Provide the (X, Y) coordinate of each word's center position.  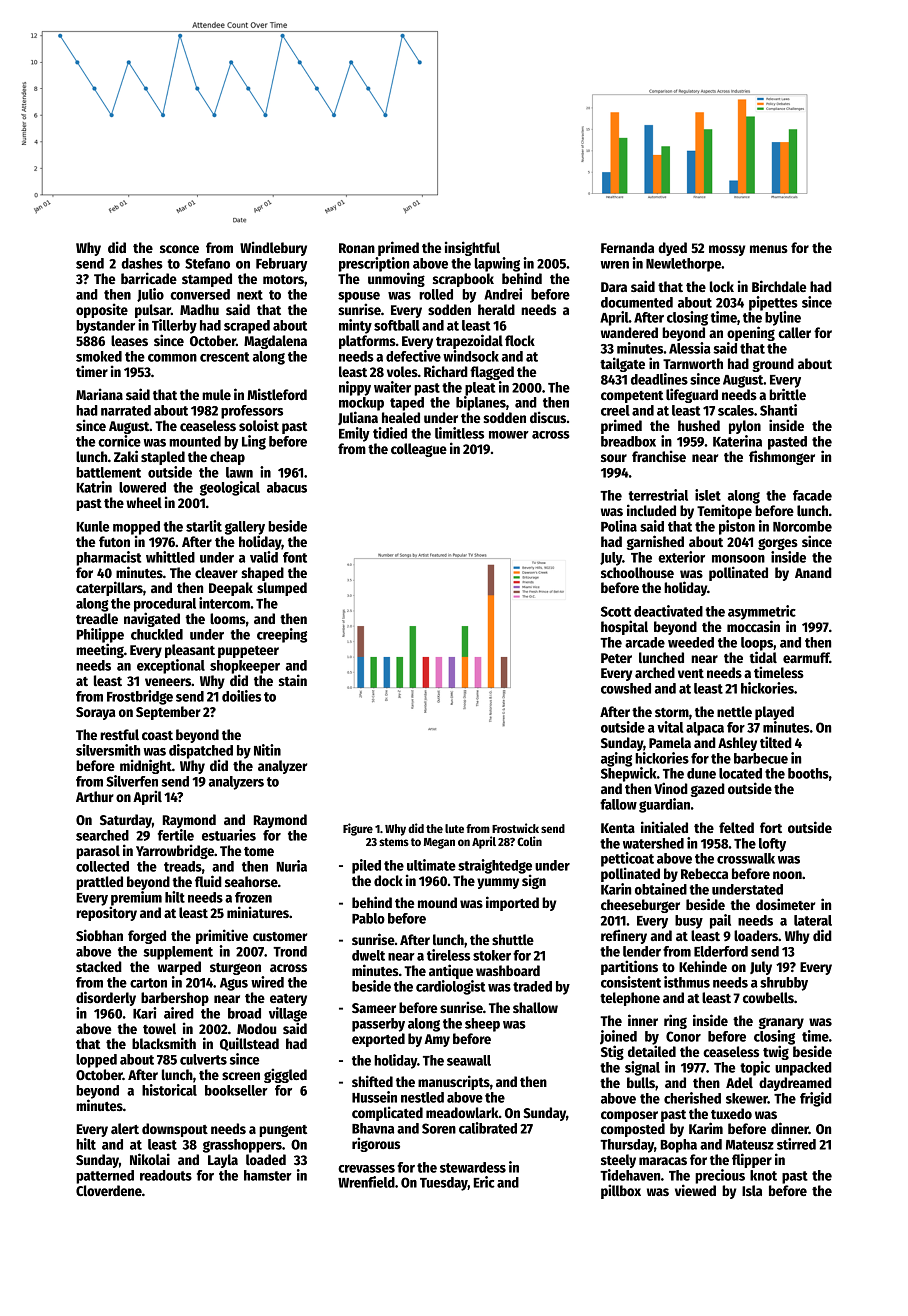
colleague (419, 450)
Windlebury (273, 248)
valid (264, 557)
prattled (99, 883)
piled (366, 866)
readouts (166, 1175)
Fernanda (627, 247)
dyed (672, 249)
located (740, 773)
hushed (699, 425)
